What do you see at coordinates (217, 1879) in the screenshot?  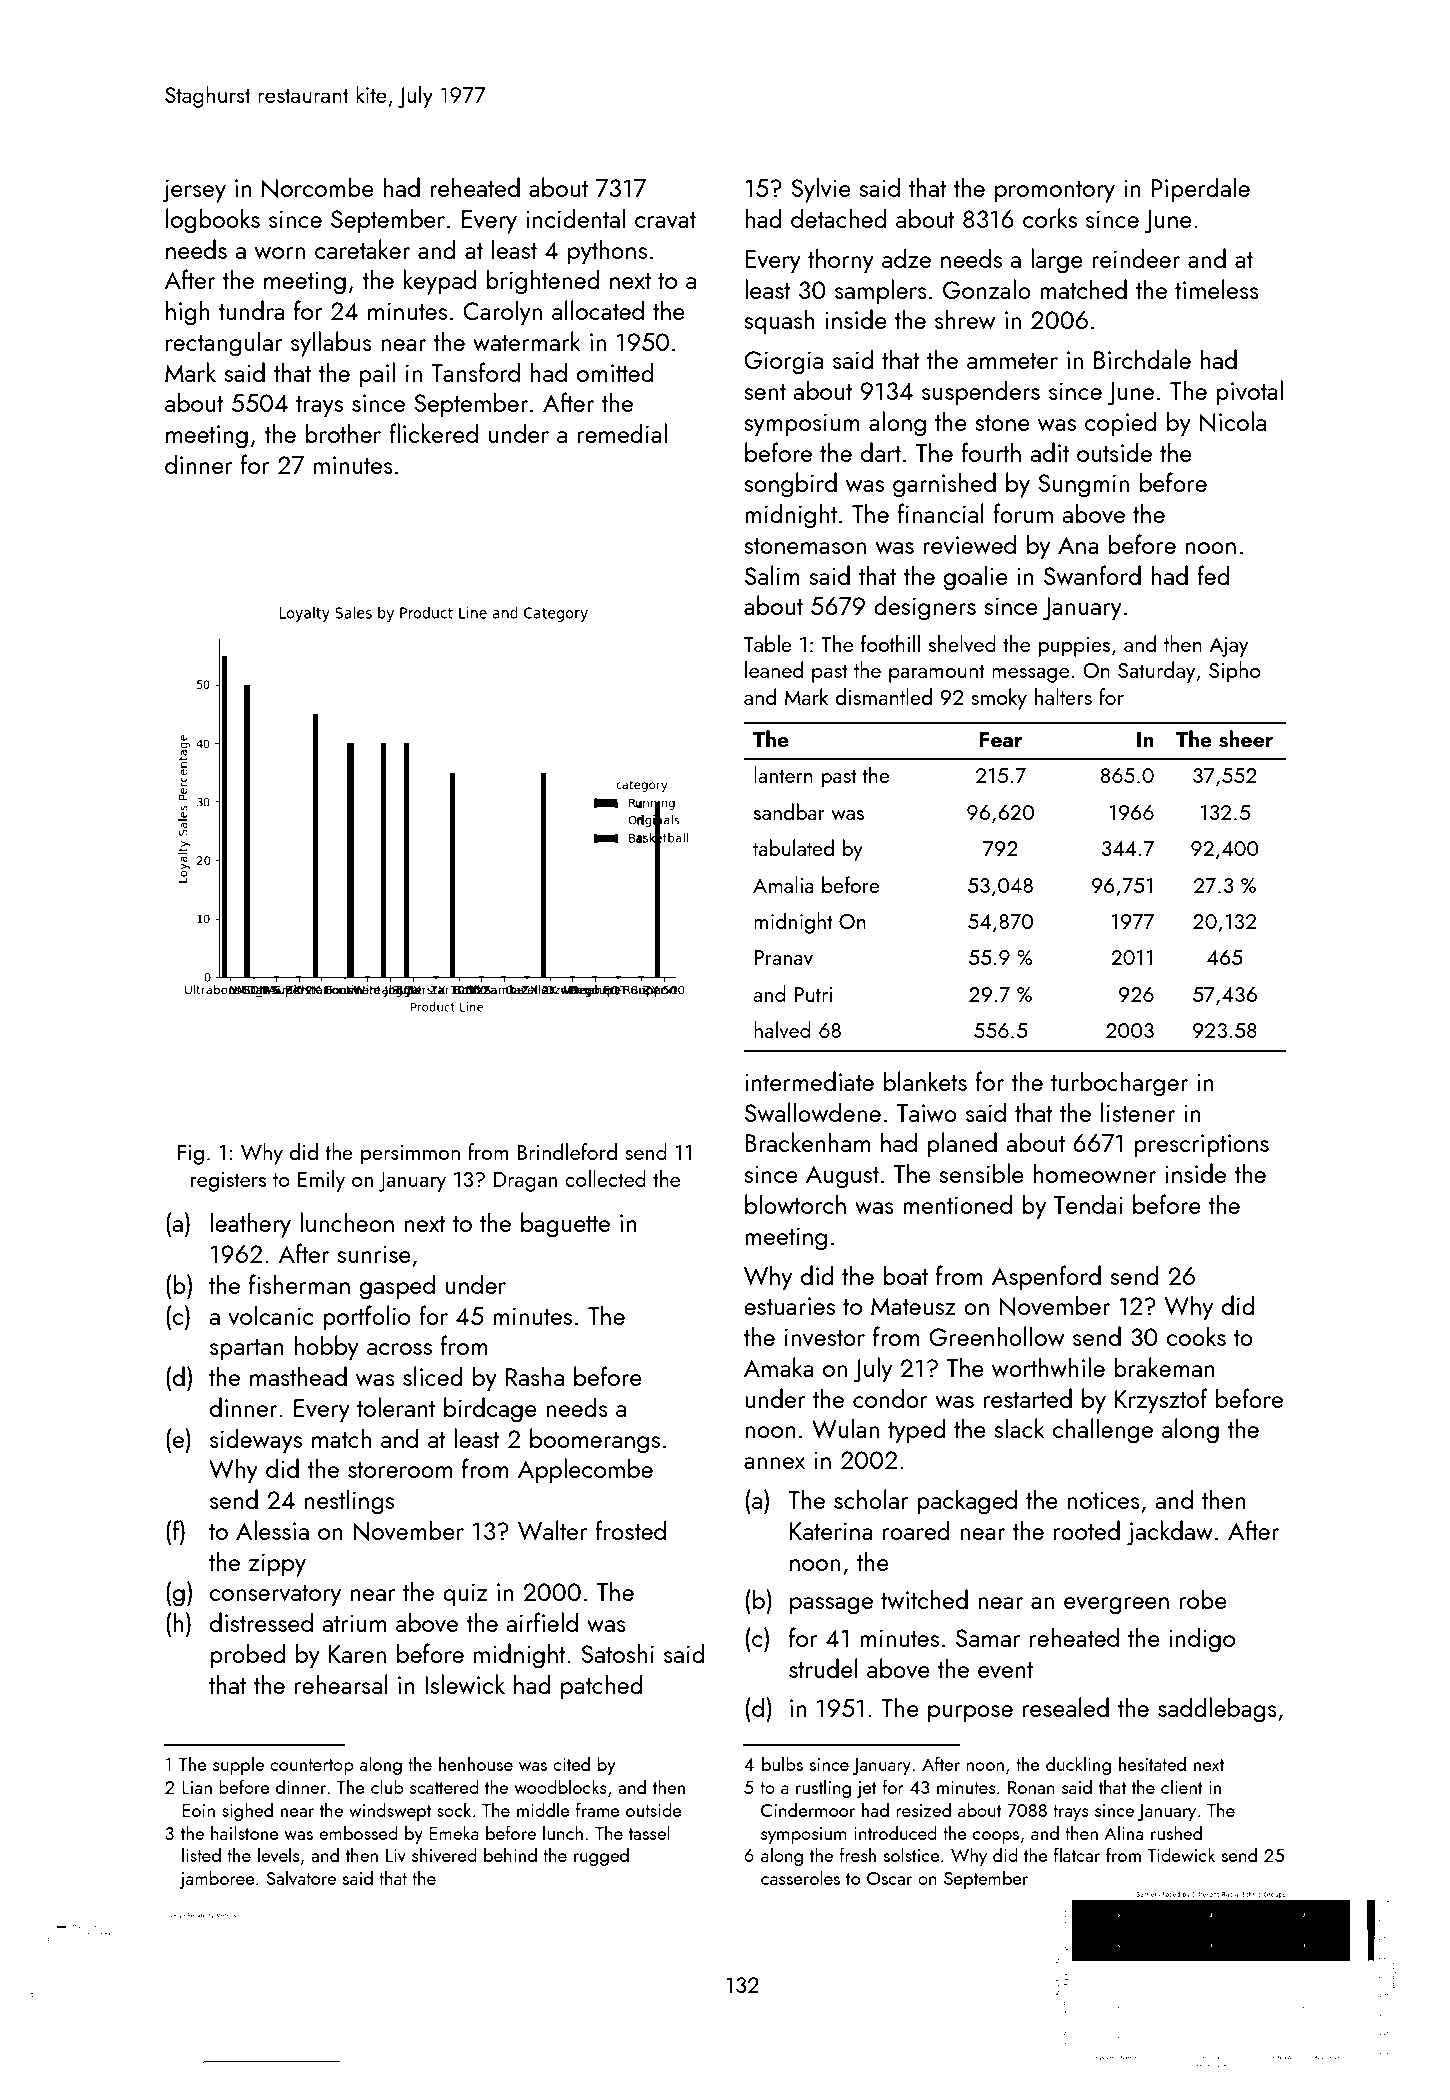 I see `jamboree` at bounding box center [217, 1879].
